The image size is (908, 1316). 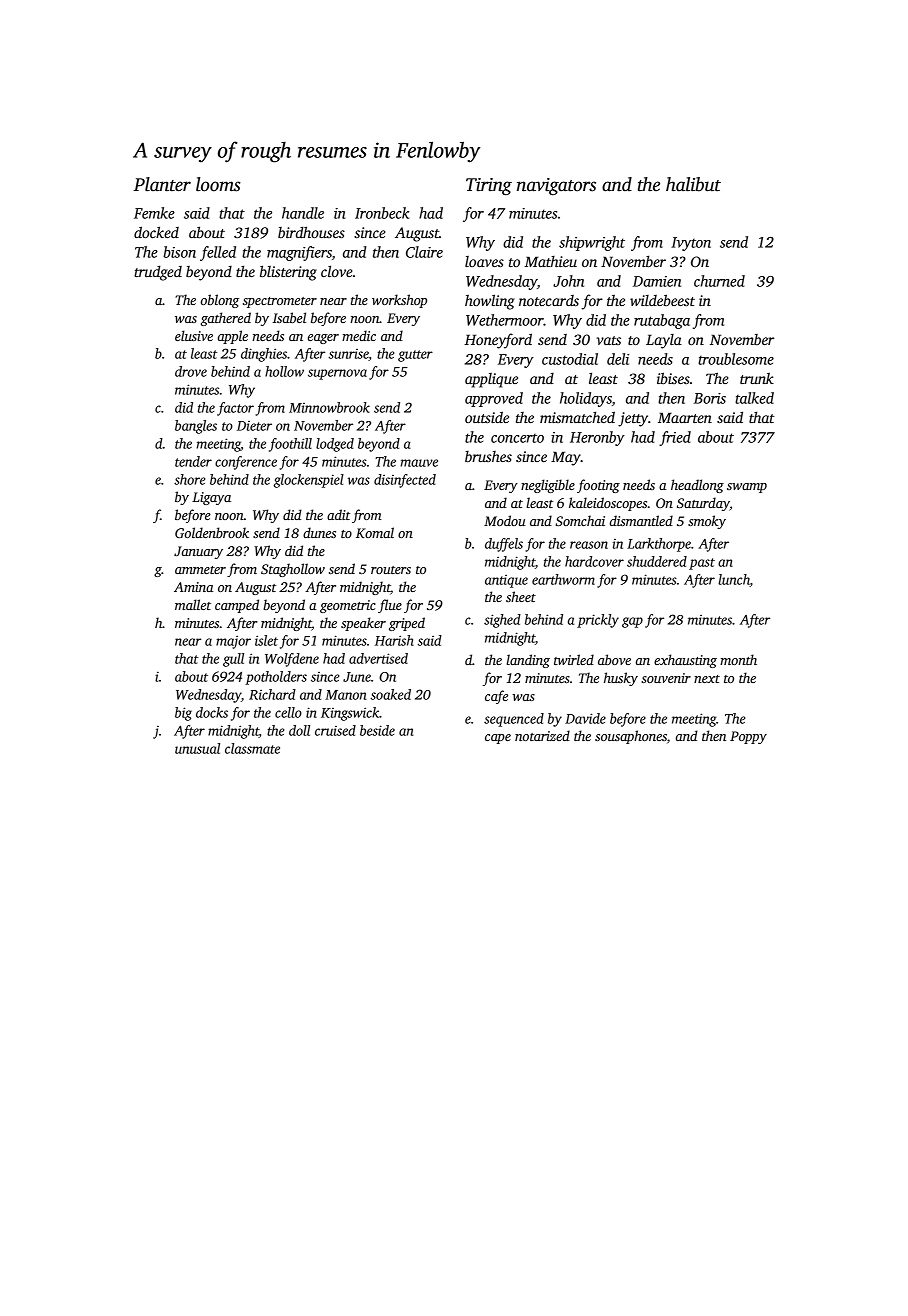 I want to click on notarized, so click(x=542, y=735).
